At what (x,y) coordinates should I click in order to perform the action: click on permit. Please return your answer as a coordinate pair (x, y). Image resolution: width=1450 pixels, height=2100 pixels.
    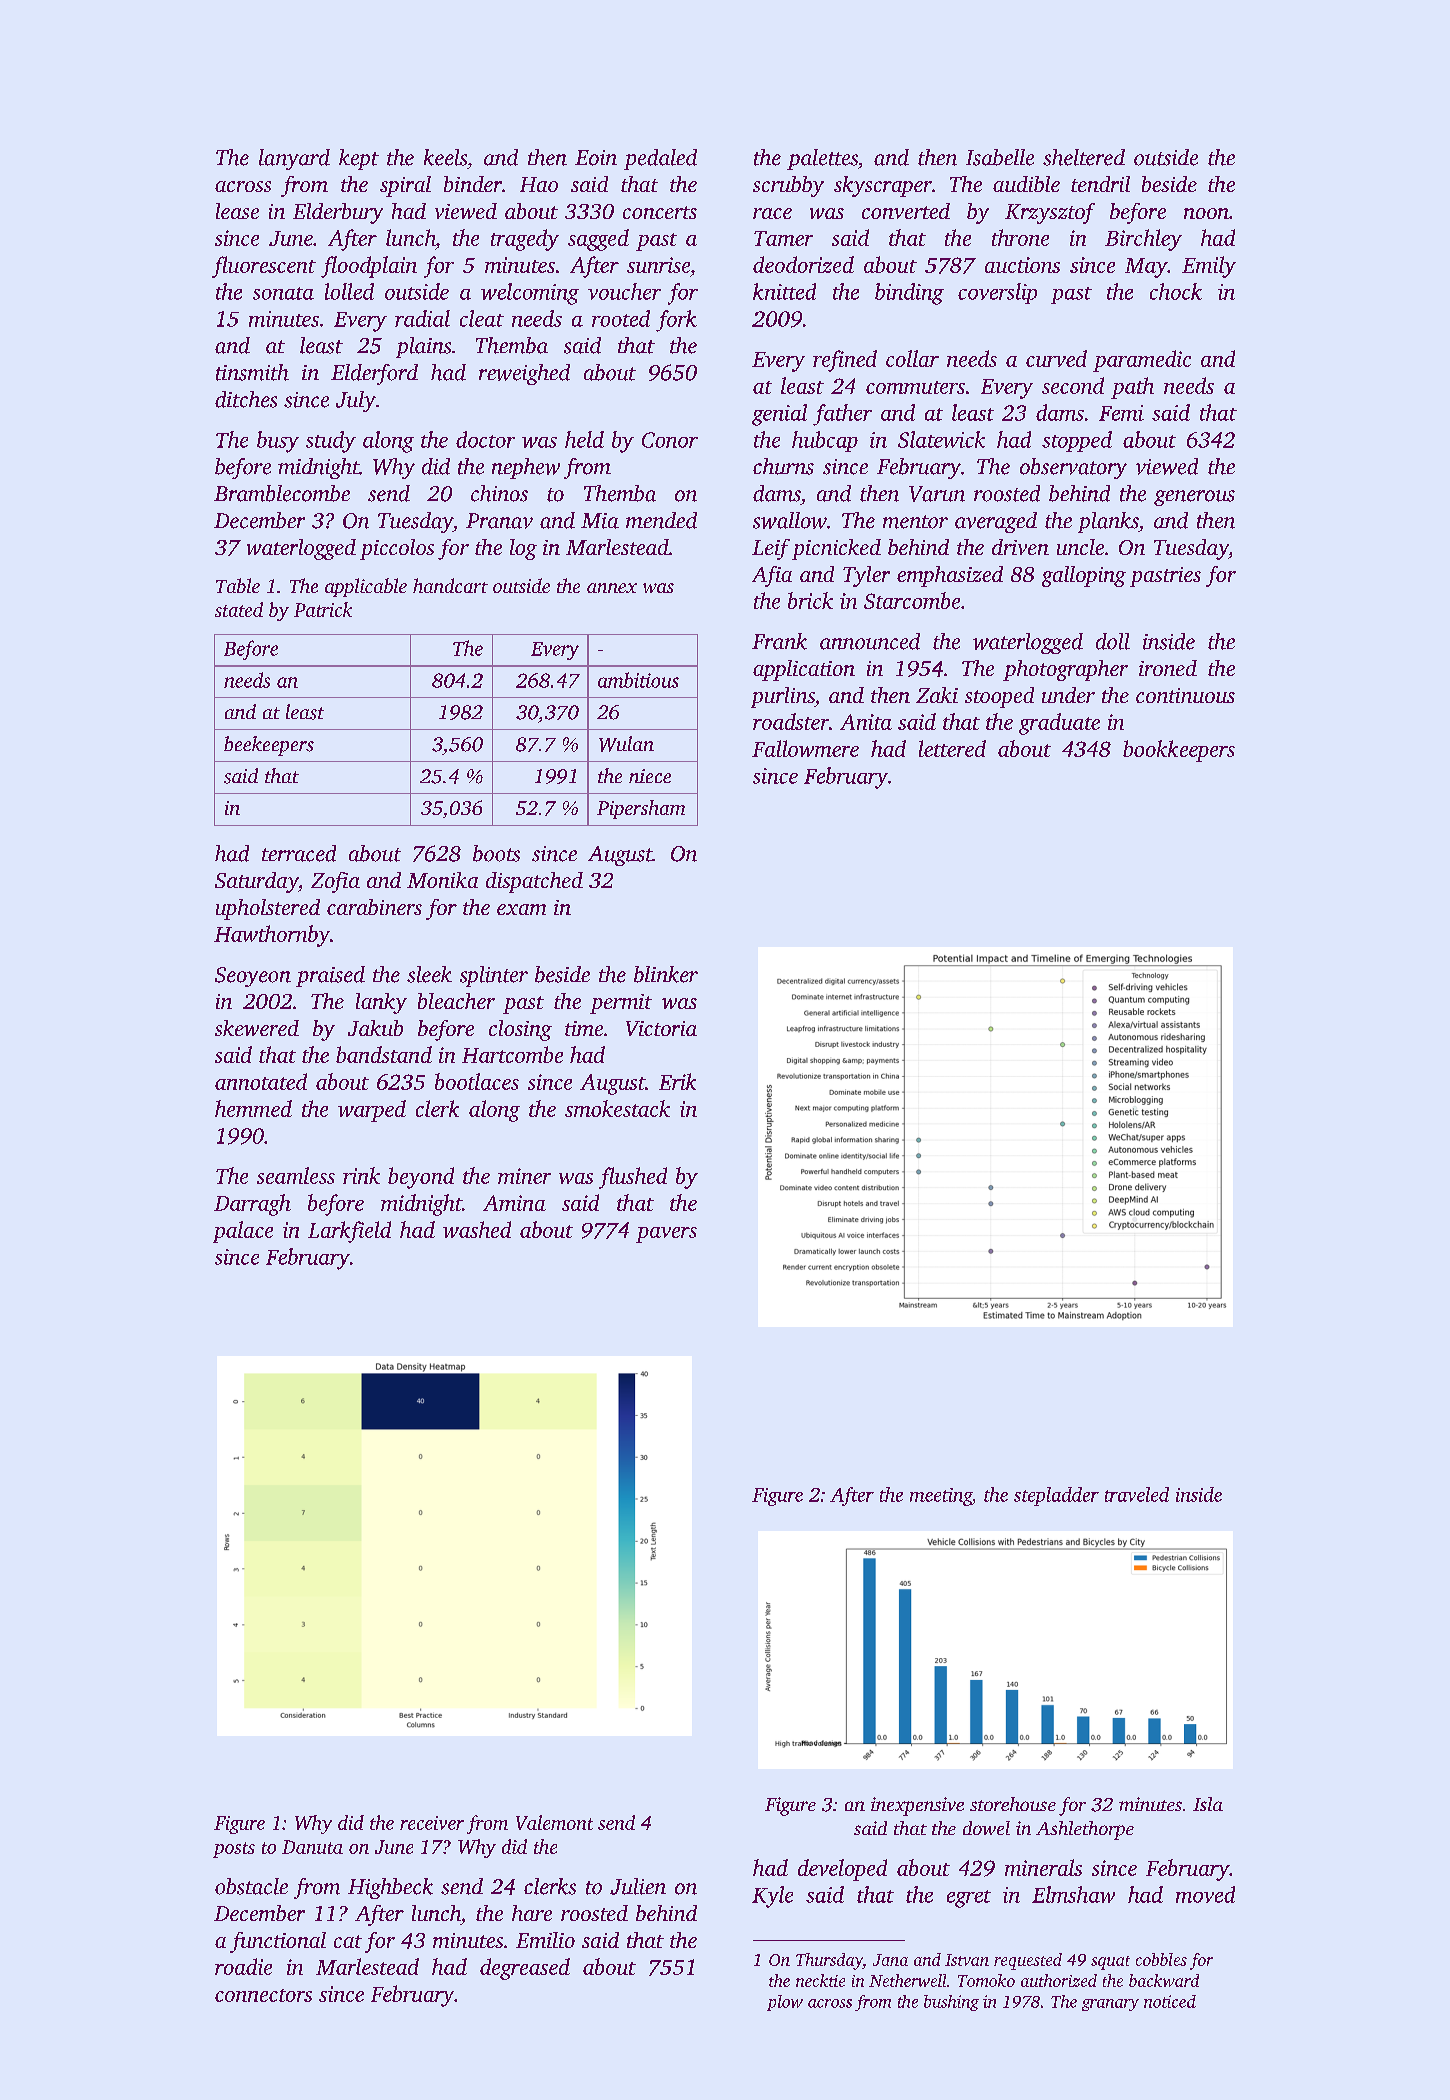
    Looking at the image, I should click on (621, 1004).
